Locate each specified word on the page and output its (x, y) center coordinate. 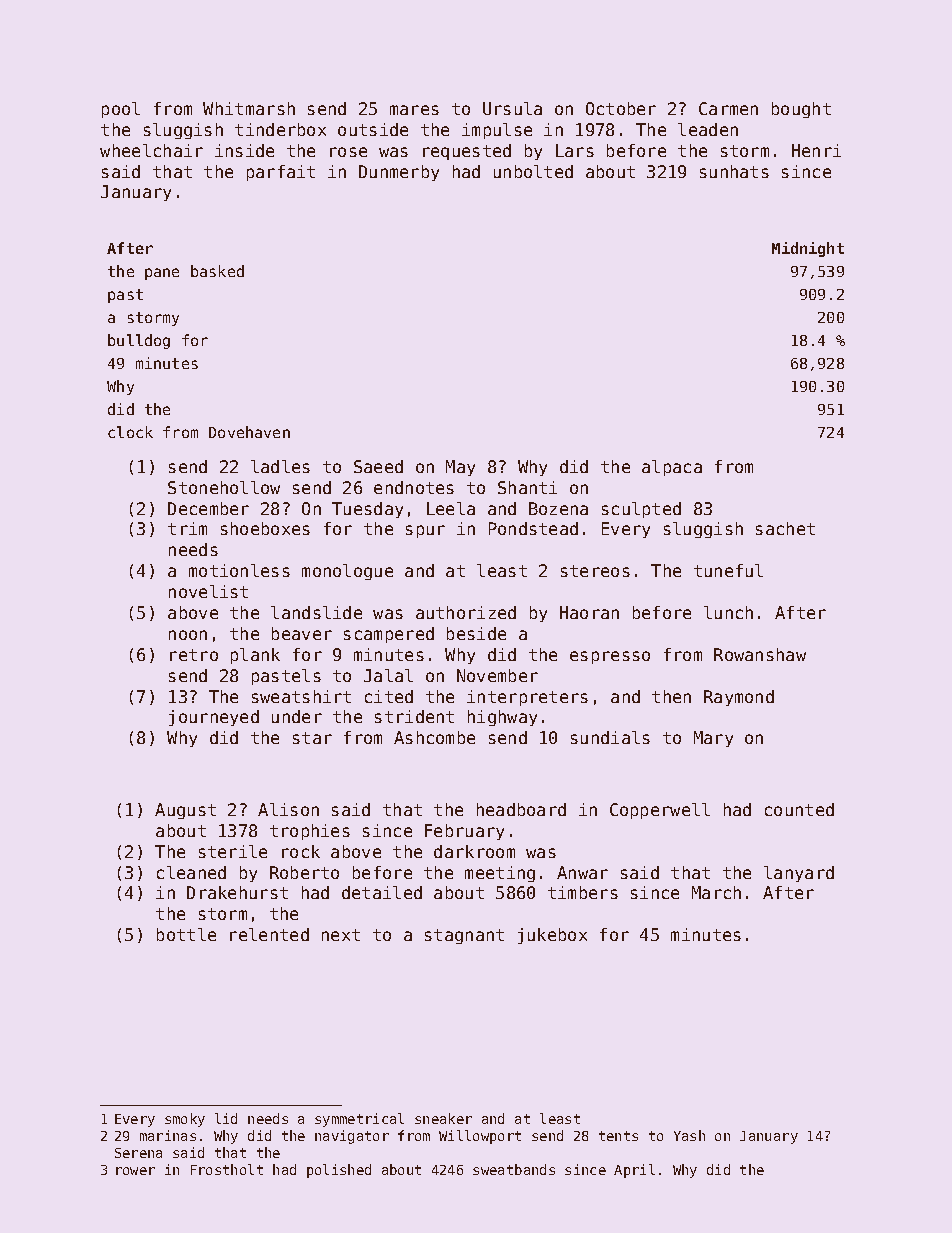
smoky (185, 1120)
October (621, 108)
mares (414, 110)
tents (618, 1136)
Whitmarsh (249, 108)
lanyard (799, 874)
